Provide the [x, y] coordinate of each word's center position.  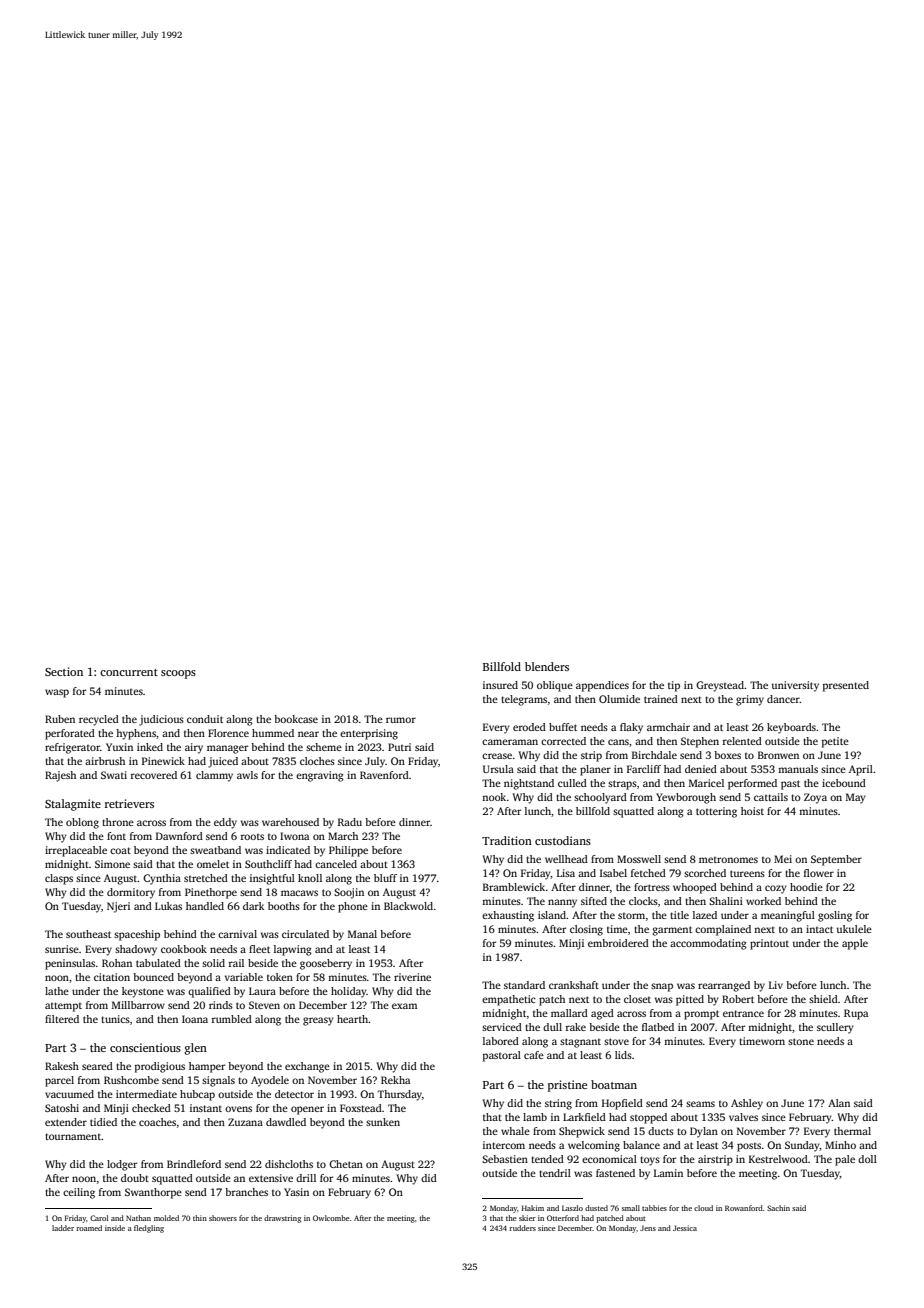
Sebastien [505, 1159]
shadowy [136, 950]
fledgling [149, 1229]
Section [64, 671]
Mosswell [639, 859]
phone [353, 907]
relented [742, 741]
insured [500, 685]
